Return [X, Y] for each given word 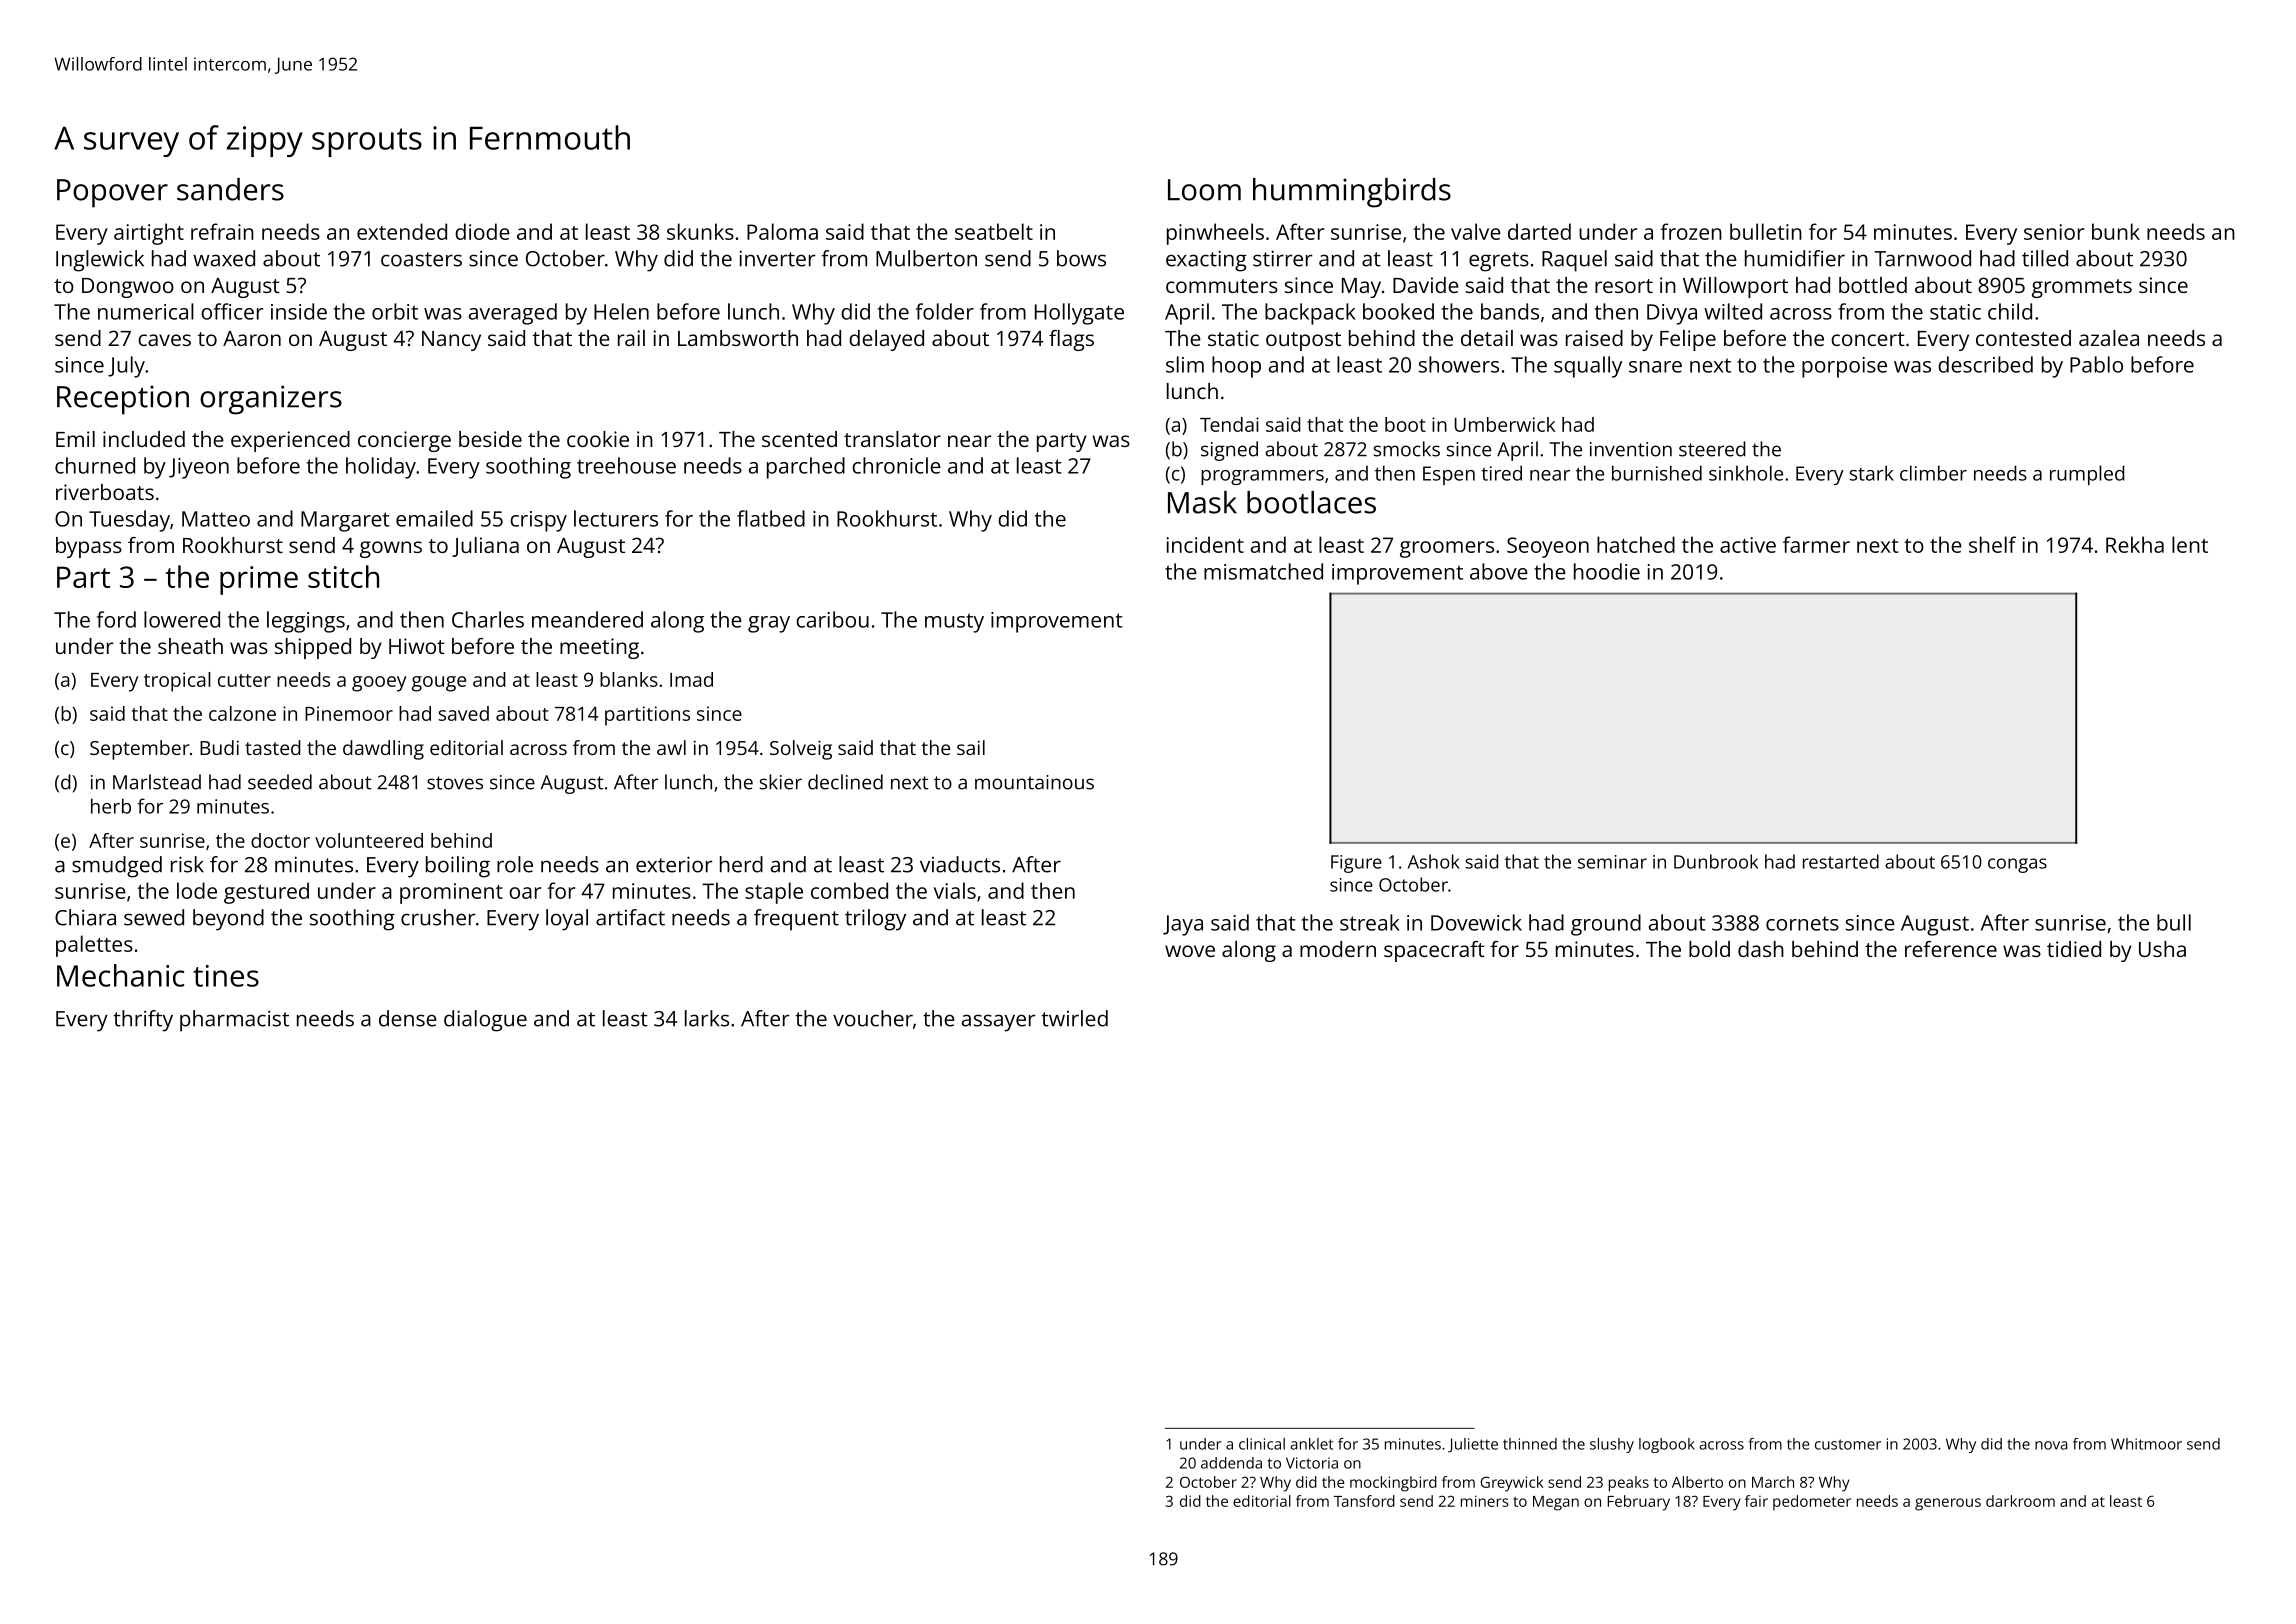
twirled [1074, 1018]
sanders [230, 189]
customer [1848, 1444]
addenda [1231, 1463]
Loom [1204, 190]
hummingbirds [1352, 193]
